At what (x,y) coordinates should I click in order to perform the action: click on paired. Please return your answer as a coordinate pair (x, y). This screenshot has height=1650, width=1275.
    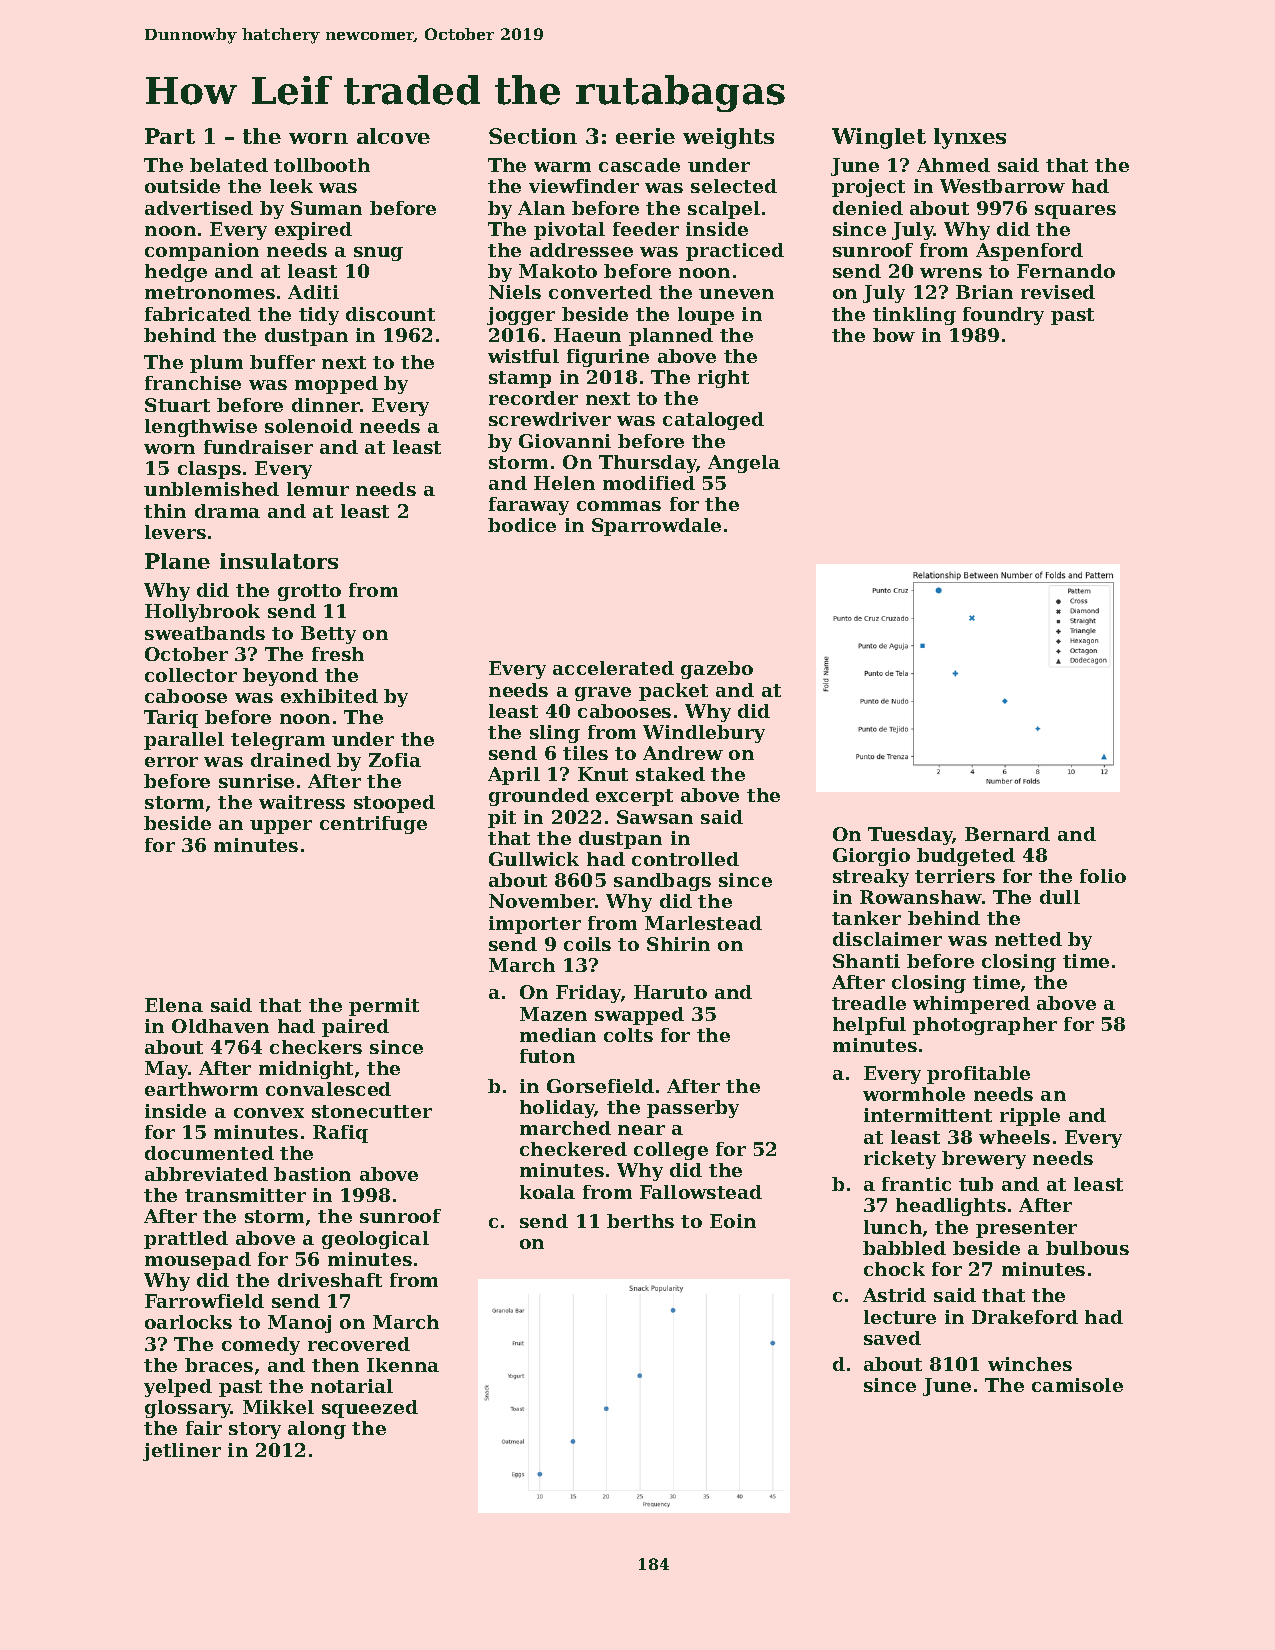
    Looking at the image, I should click on (355, 1028).
